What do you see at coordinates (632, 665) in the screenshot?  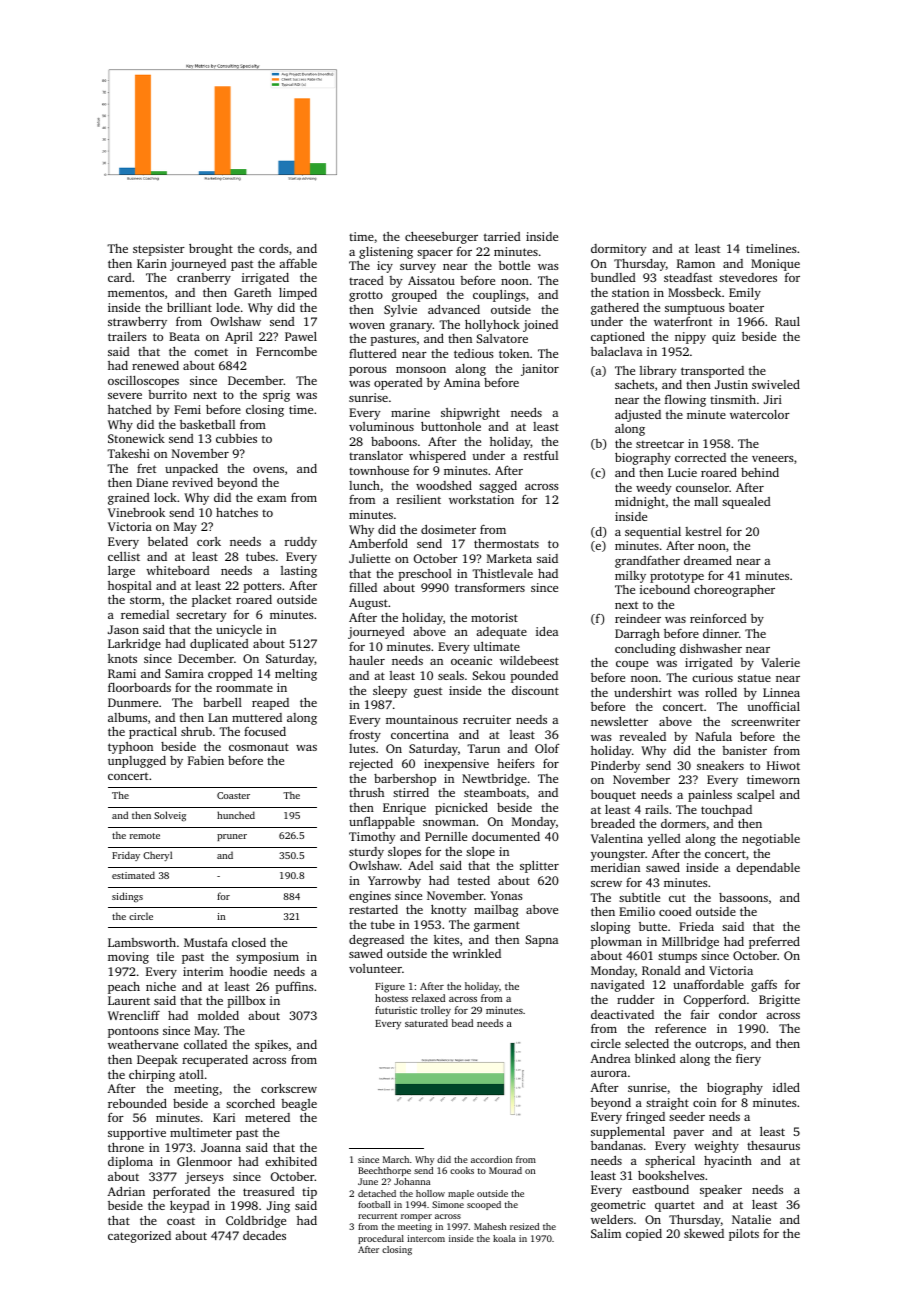 I see `coupe` at bounding box center [632, 665].
